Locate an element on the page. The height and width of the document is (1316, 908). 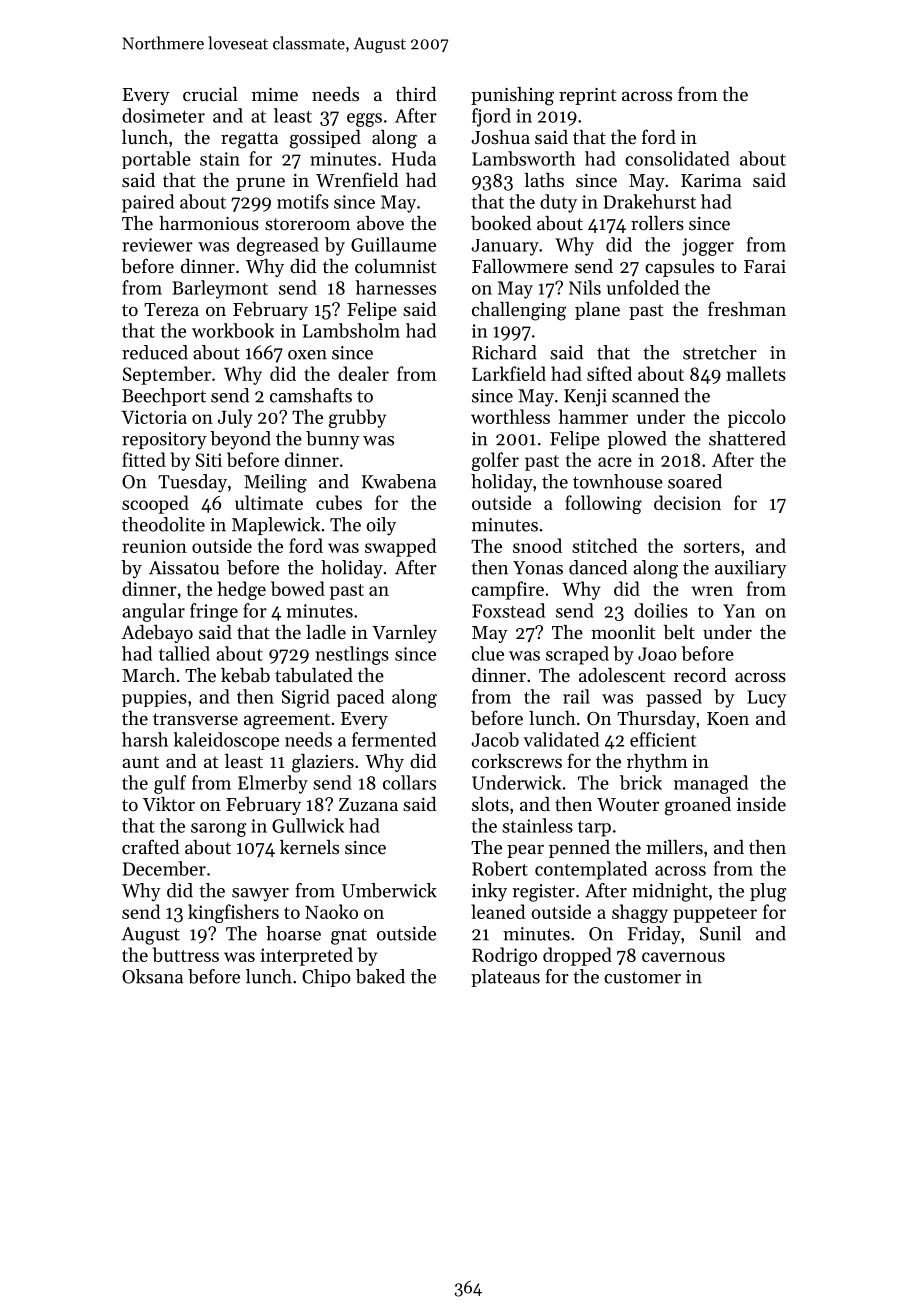
mime is located at coordinates (275, 94).
